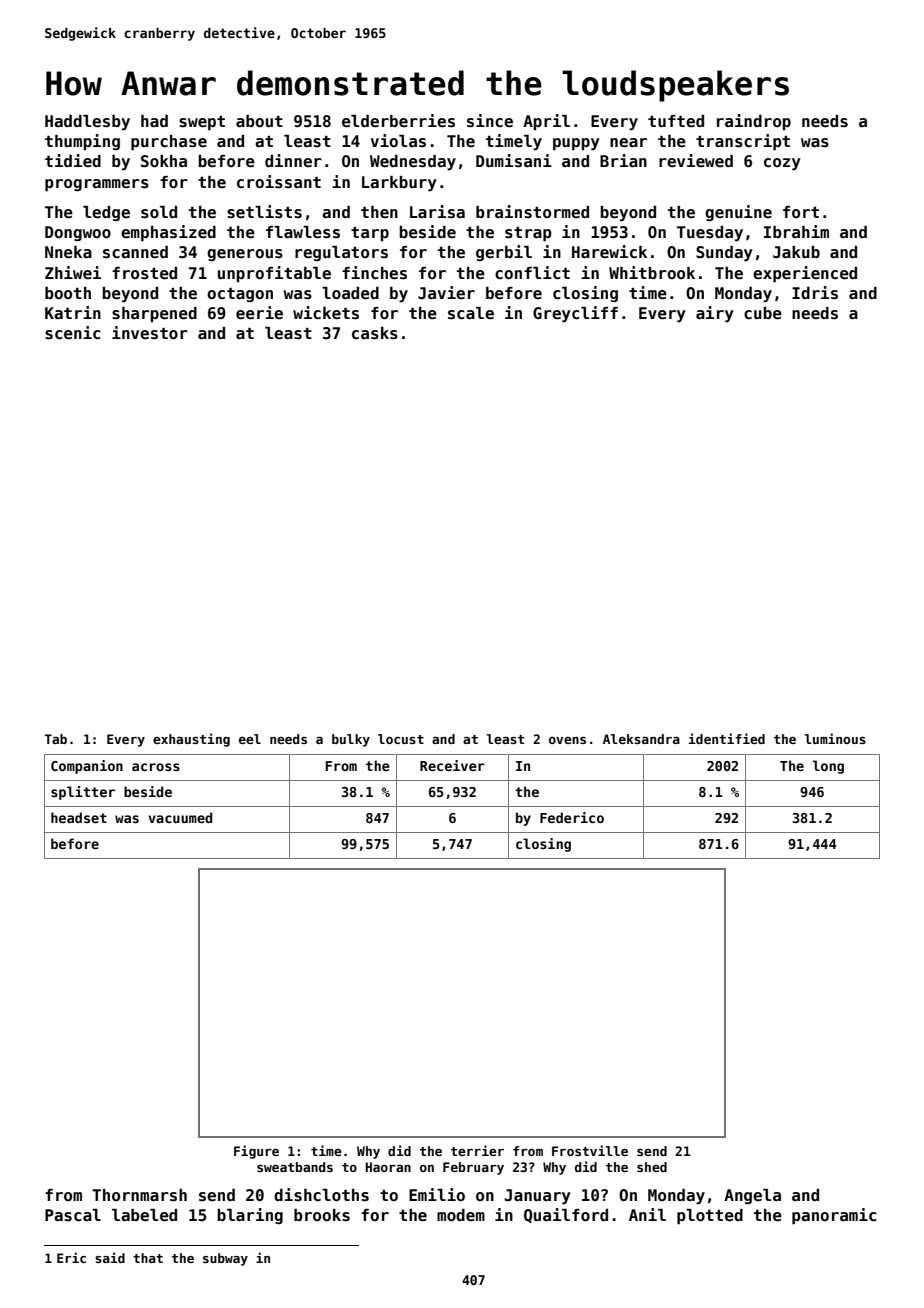 The image size is (924, 1308). Describe the element at coordinates (150, 333) in the document. I see `investor` at that location.
